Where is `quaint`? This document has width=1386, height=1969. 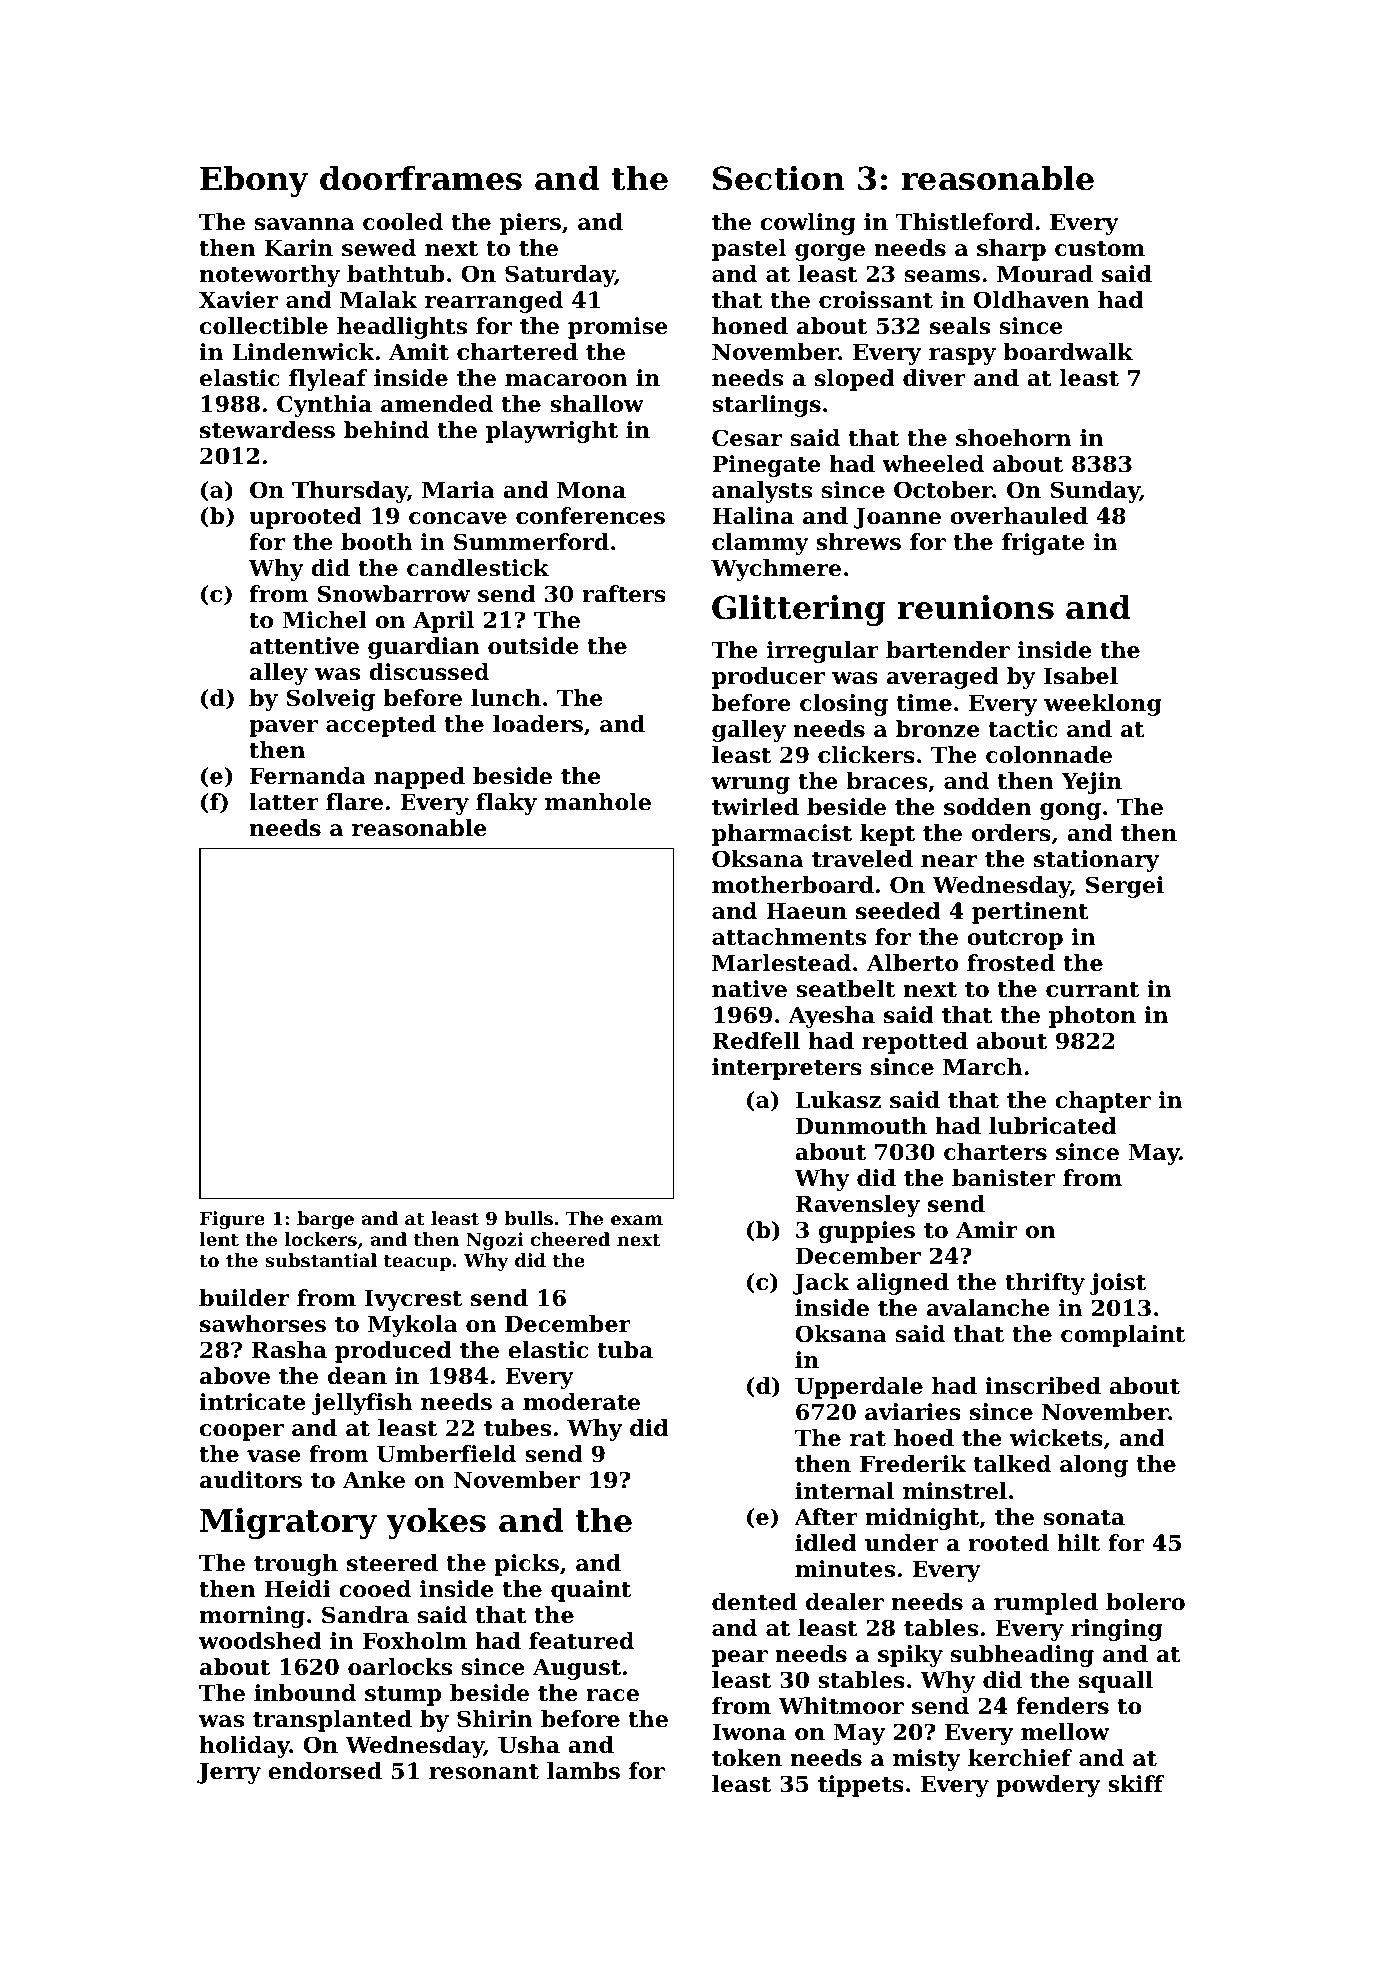 quaint is located at coordinates (591, 1591).
